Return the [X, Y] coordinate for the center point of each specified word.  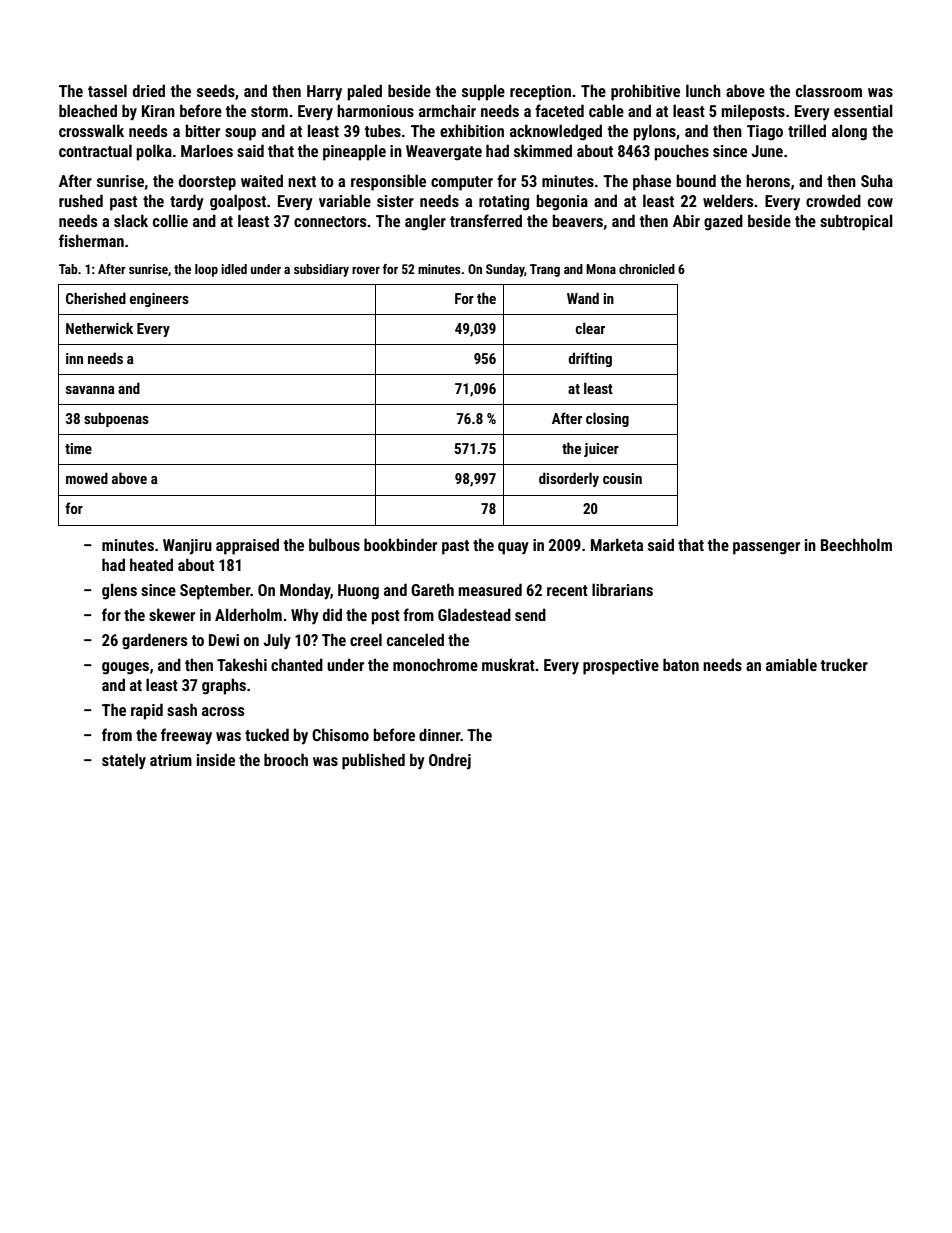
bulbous [334, 544]
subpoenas [116, 419]
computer [462, 183]
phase [652, 182]
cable [606, 110]
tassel [107, 90]
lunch [703, 90]
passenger [766, 548]
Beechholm [856, 544]
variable [345, 200]
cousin [622, 478]
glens [119, 591]
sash [182, 709]
